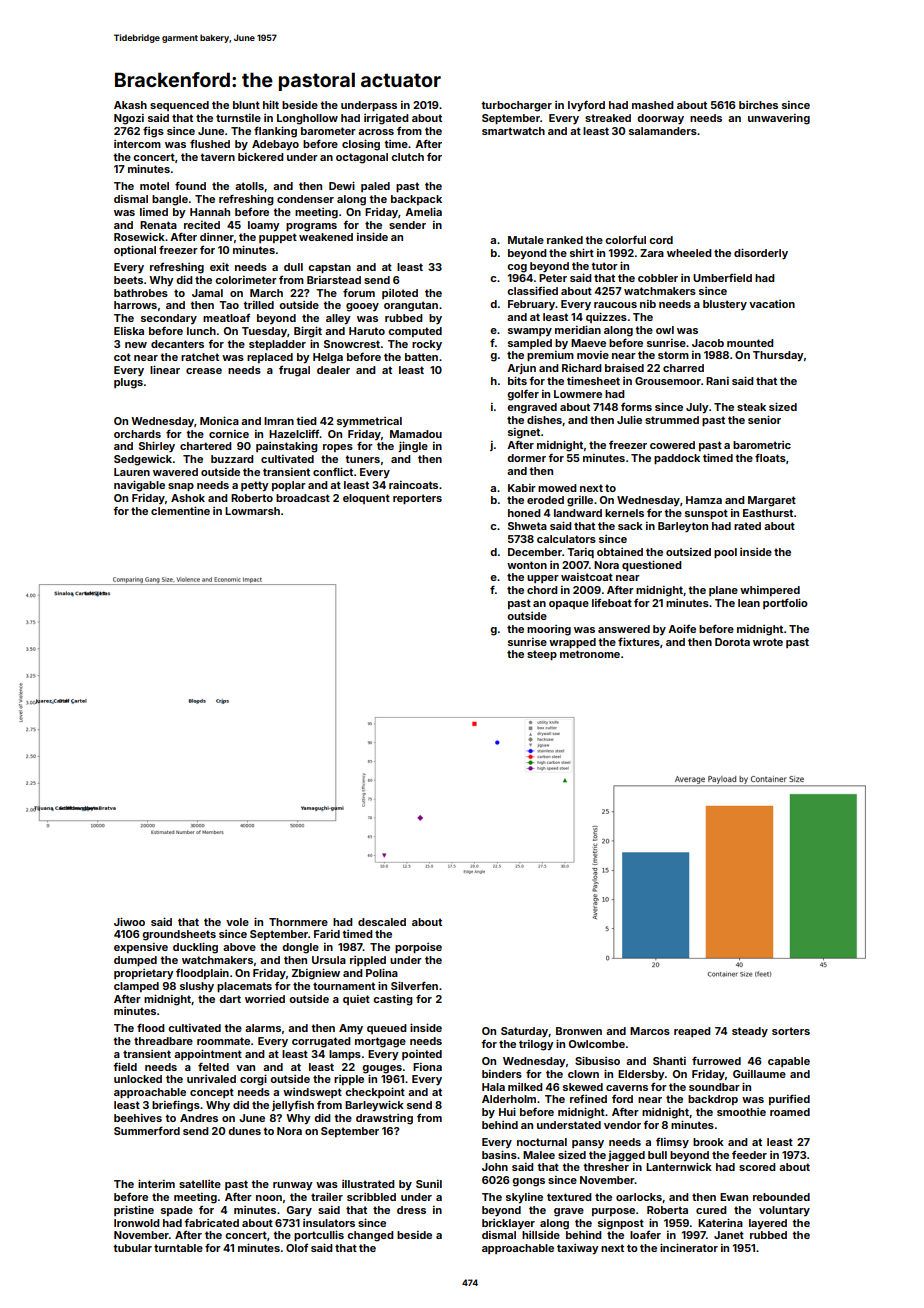 Image resolution: width=924 pixels, height=1308 pixels. What do you see at coordinates (217, 157) in the document?
I see `tavern` at bounding box center [217, 157].
